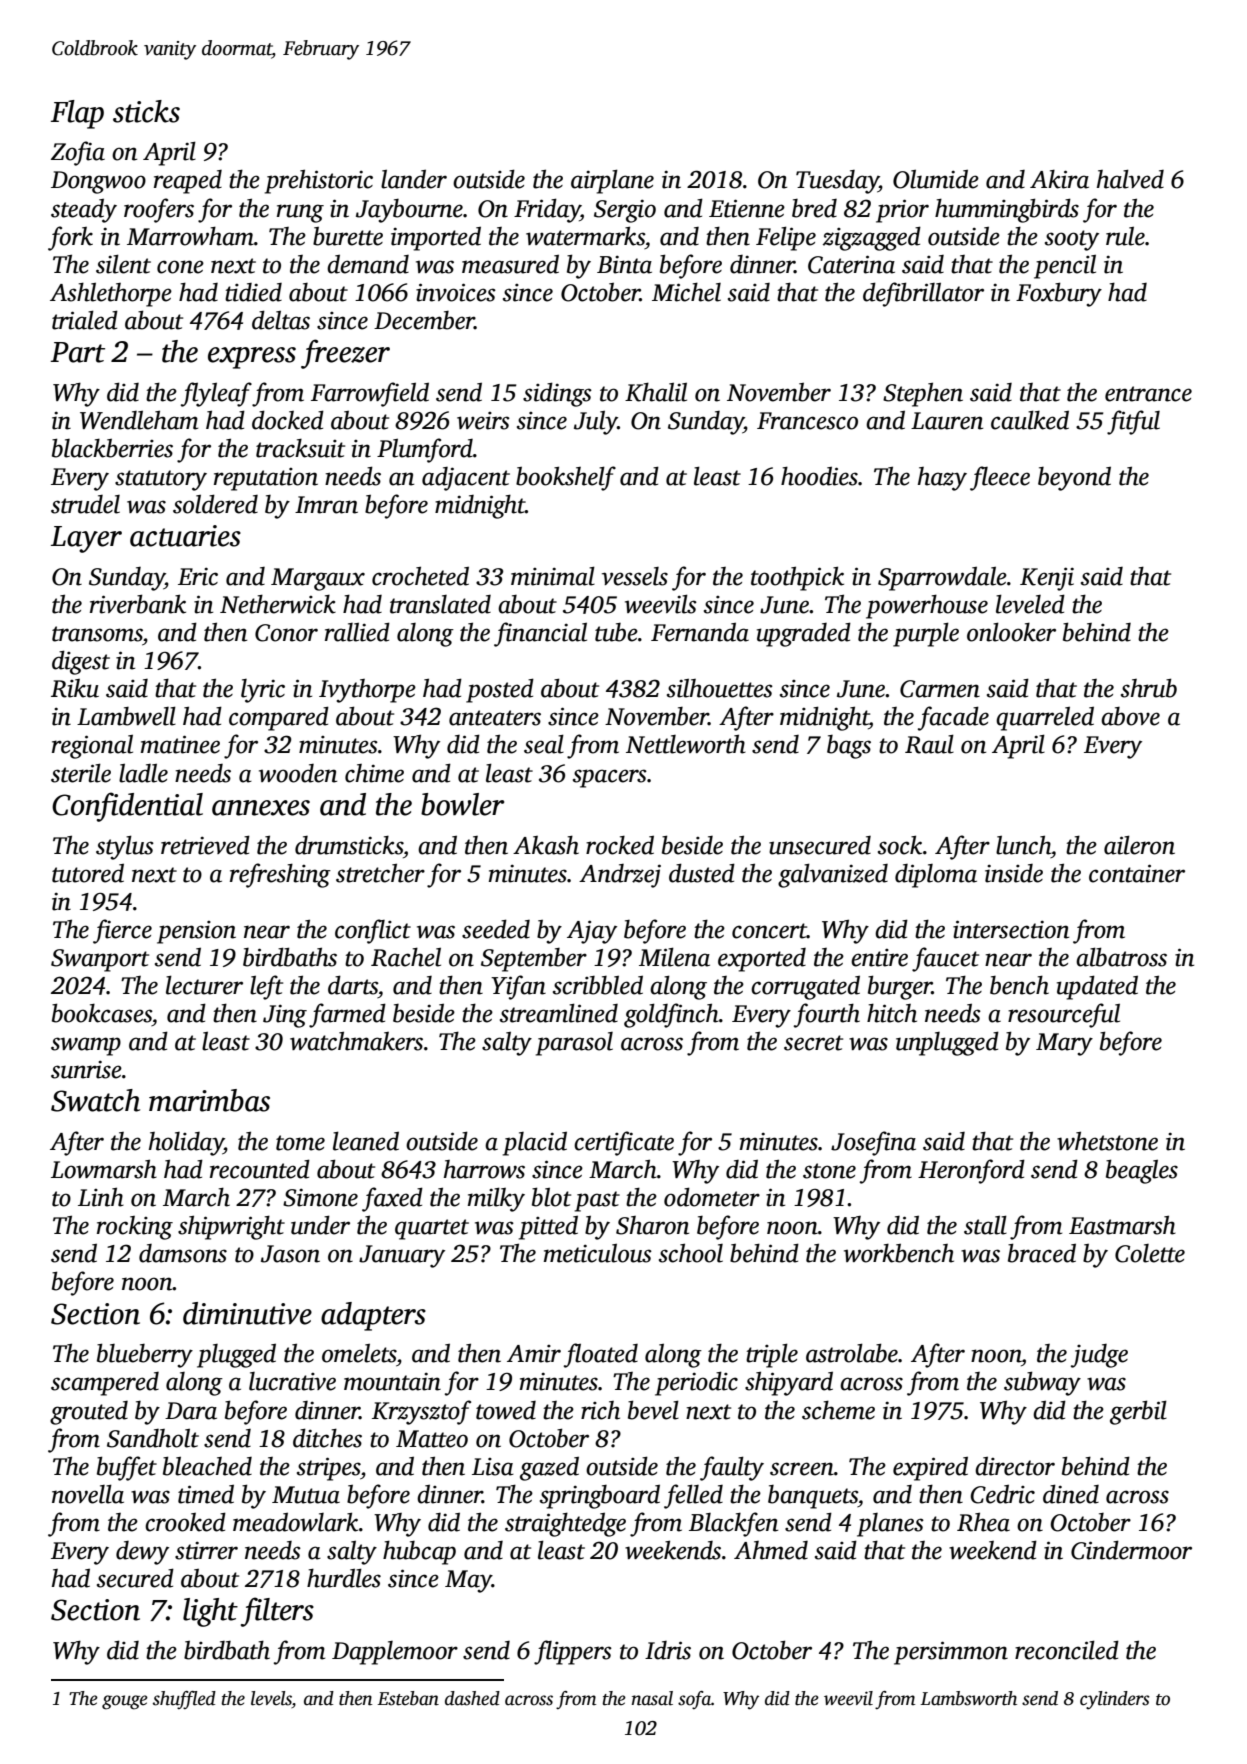 The height and width of the screenshot is (1764, 1247). Describe the element at coordinates (247, 1313) in the screenshot. I see `diminutive` at that location.
